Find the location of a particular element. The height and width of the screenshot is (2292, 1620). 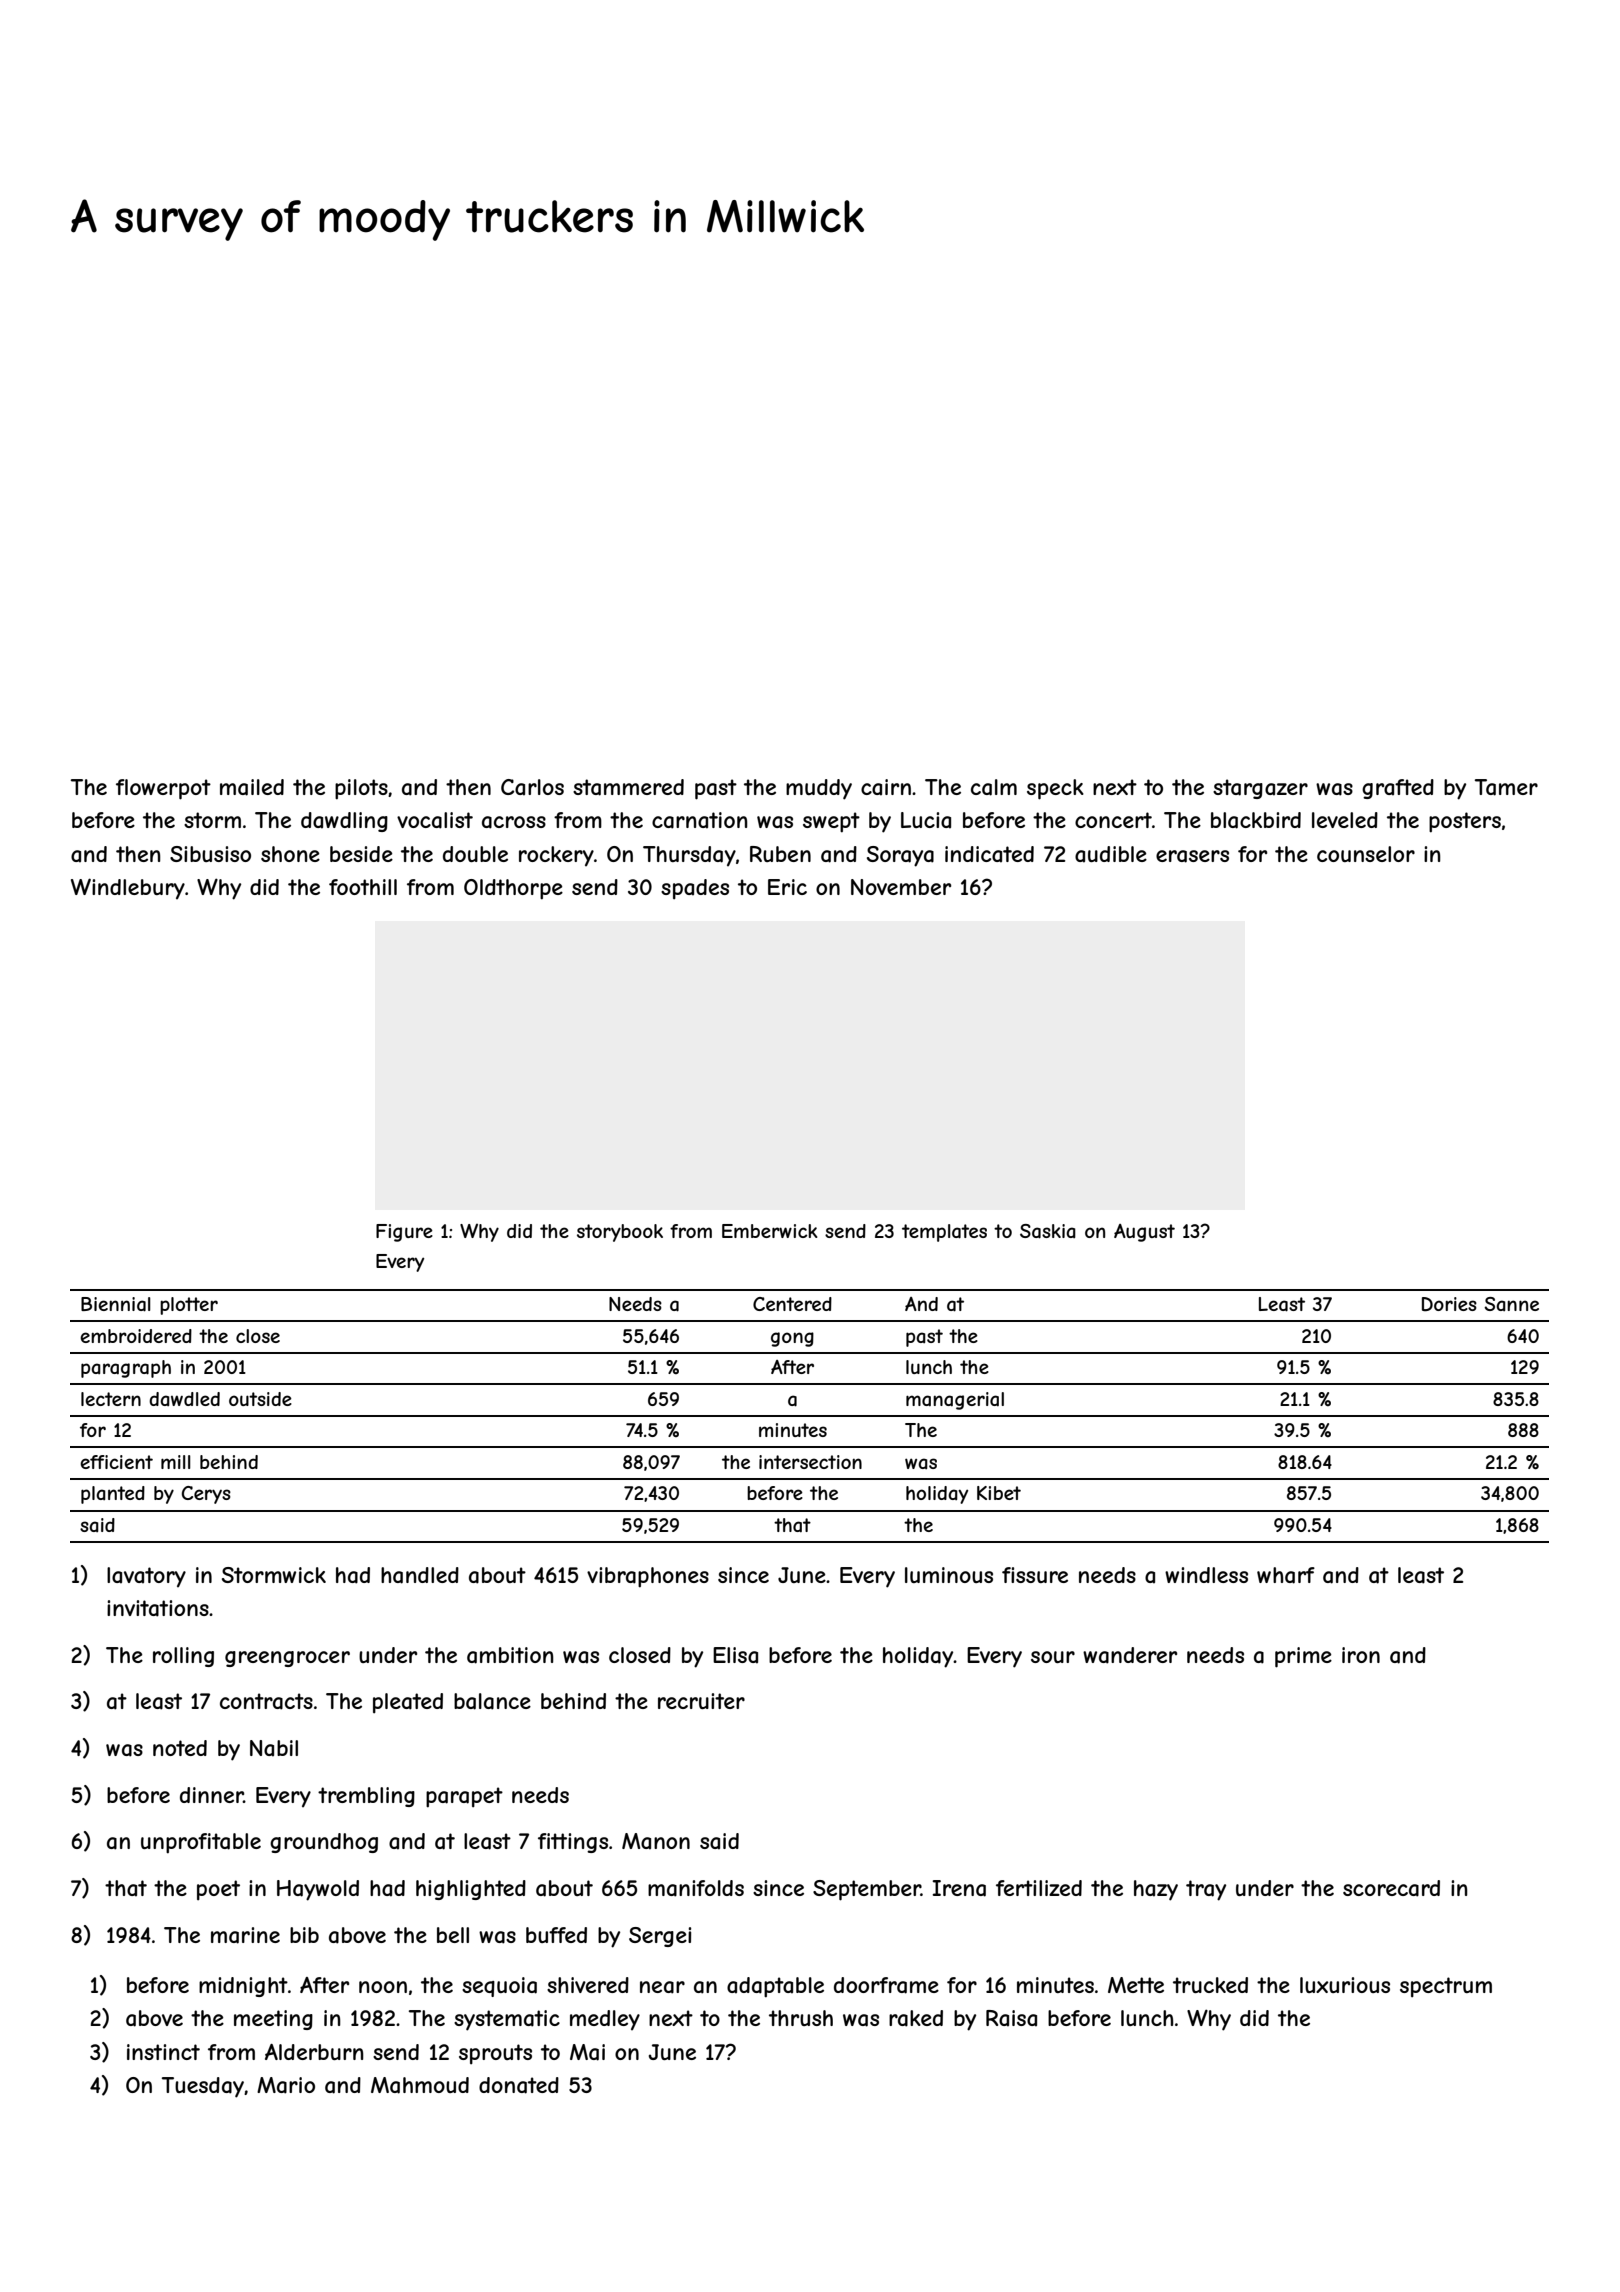

spades is located at coordinates (695, 889).
